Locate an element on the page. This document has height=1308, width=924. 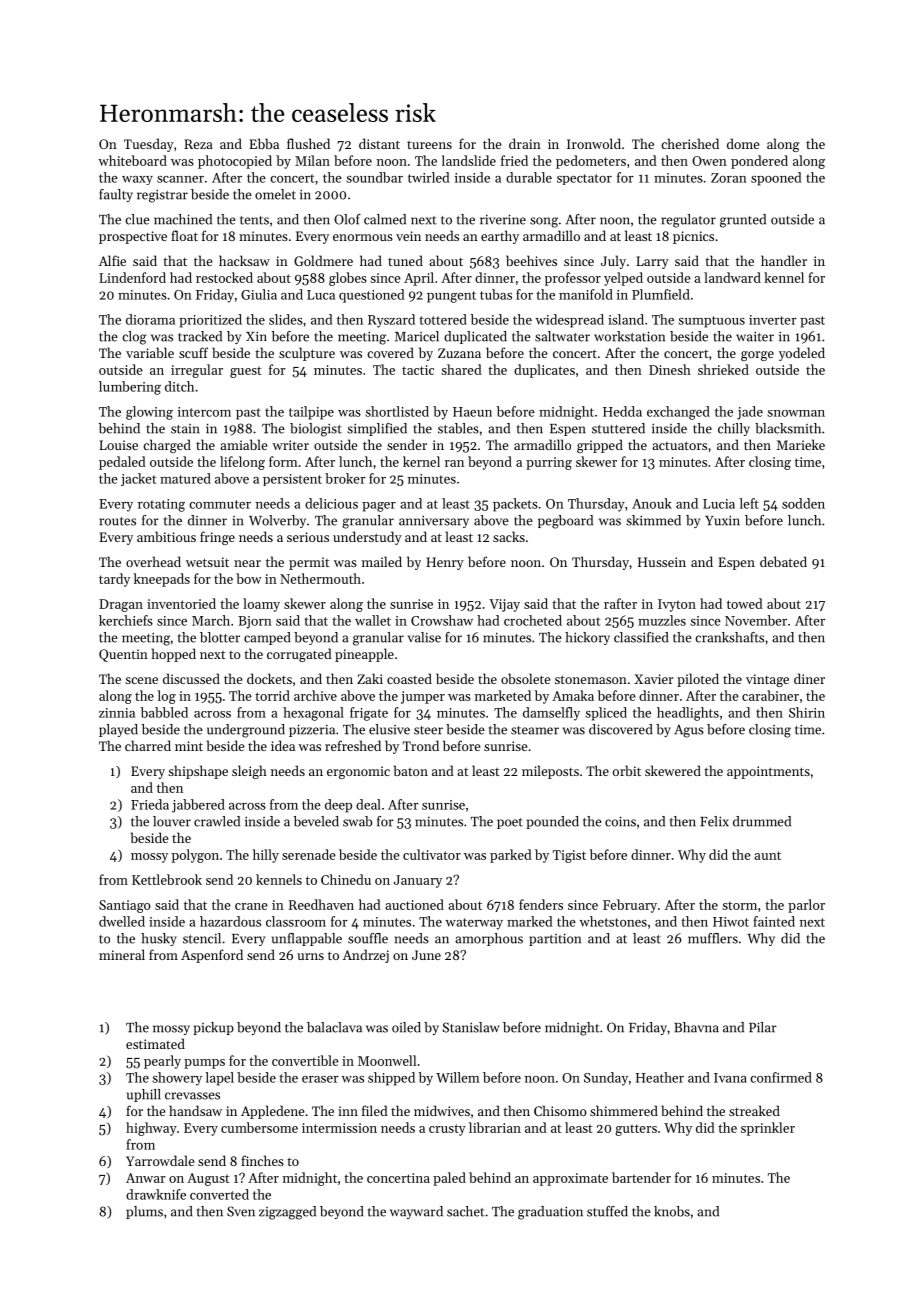
drain is located at coordinates (525, 143).
